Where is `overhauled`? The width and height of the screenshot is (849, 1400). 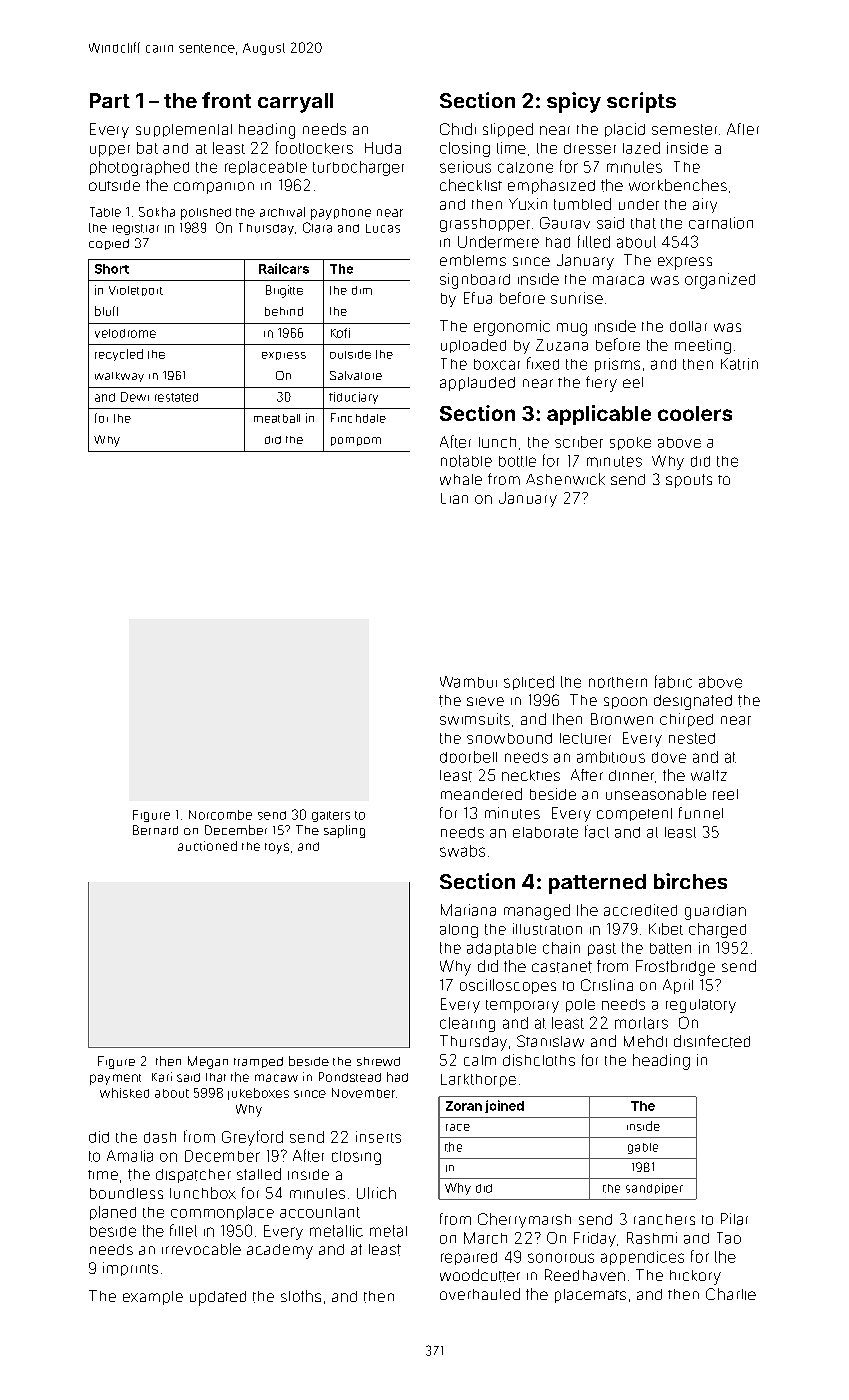 overhauled is located at coordinates (480, 1294).
